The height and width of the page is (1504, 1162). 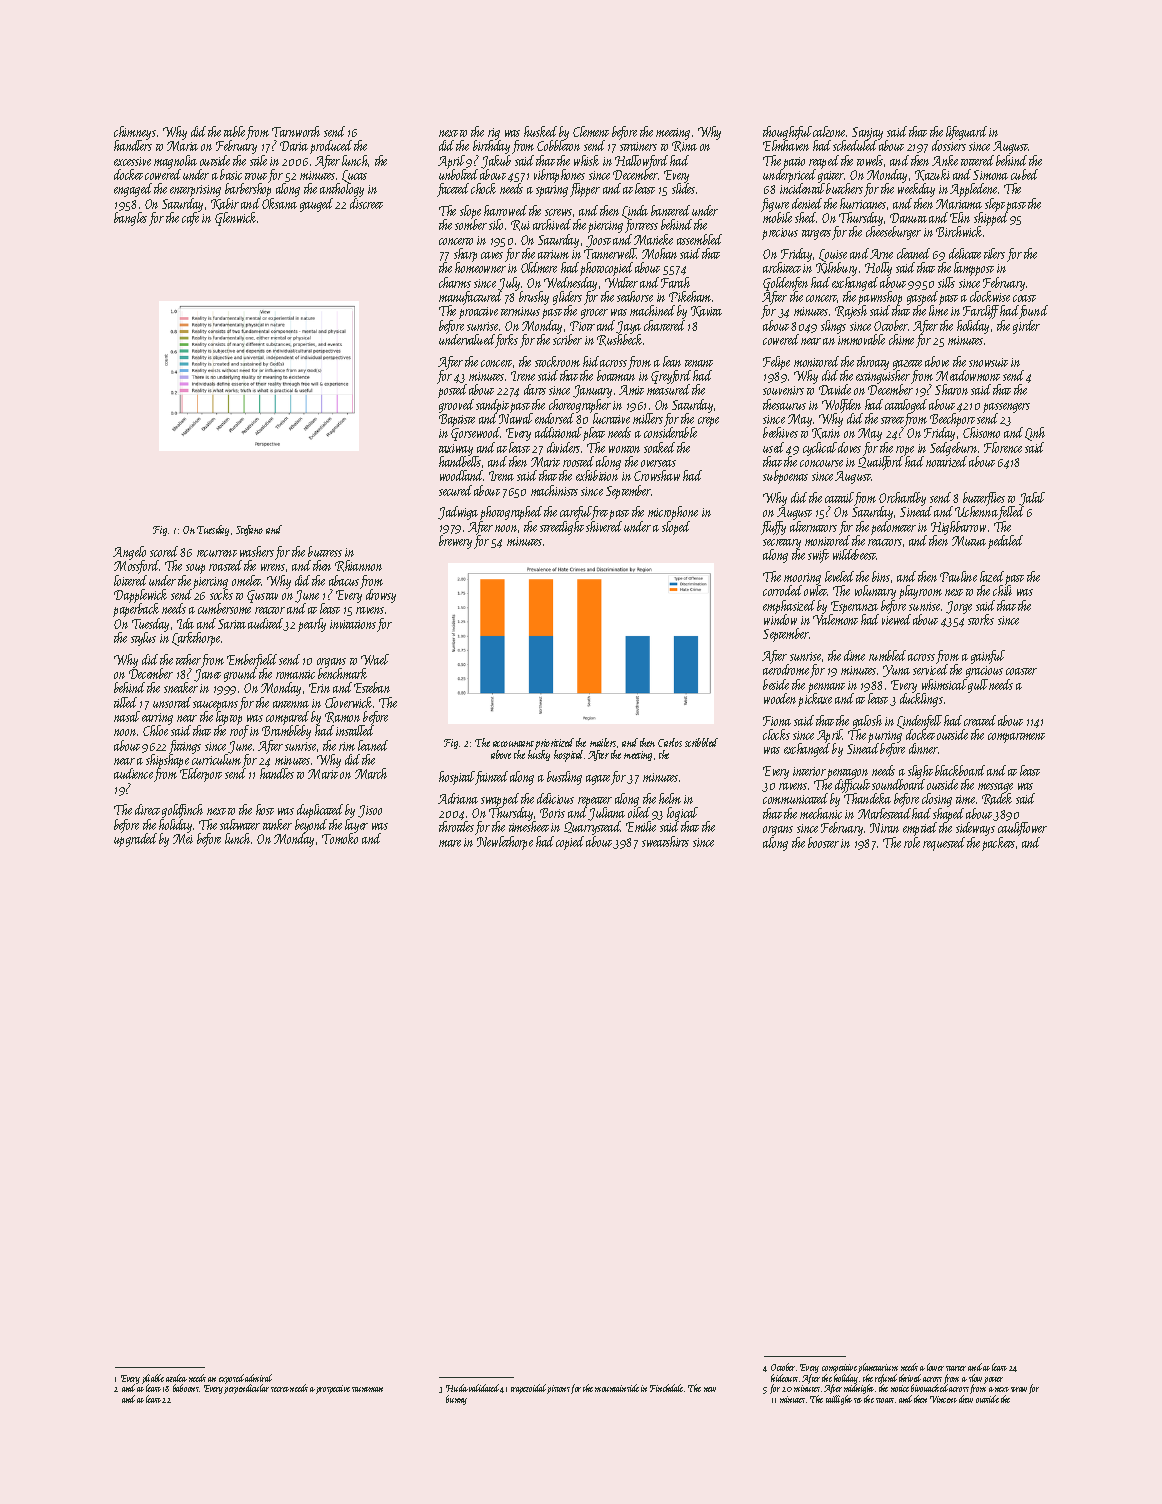 What do you see at coordinates (998, 844) in the page?
I see `packets` at bounding box center [998, 844].
